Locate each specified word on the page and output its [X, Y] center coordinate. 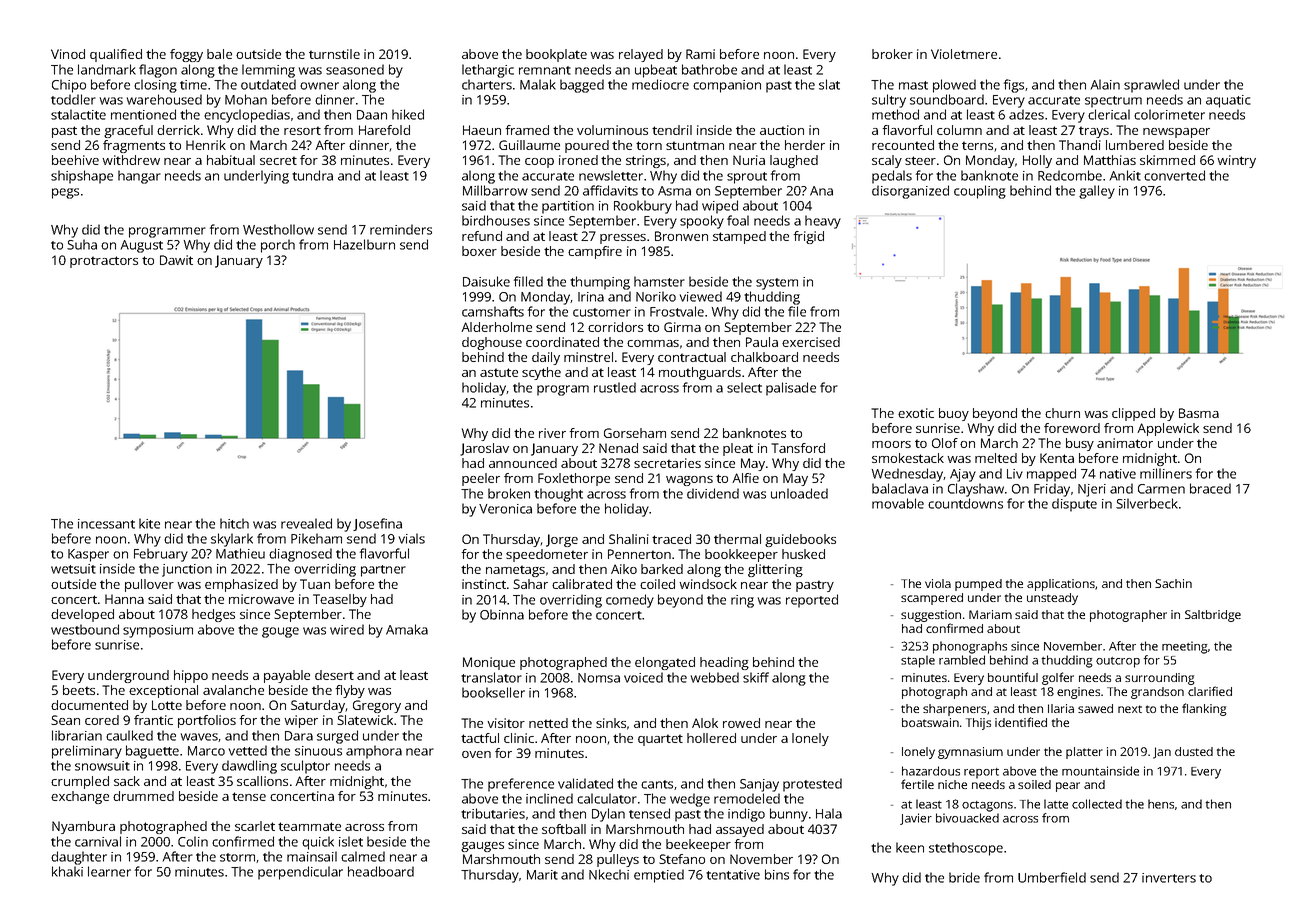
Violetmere [964, 54]
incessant [106, 524]
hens [1161, 804]
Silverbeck [1147, 503]
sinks [611, 723]
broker [892, 54]
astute [499, 372]
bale [219, 54]
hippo [191, 676]
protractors [104, 262]
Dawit [176, 260]
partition [568, 207]
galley [1097, 192]
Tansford [798, 448]
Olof [945, 443]
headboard [381, 871]
